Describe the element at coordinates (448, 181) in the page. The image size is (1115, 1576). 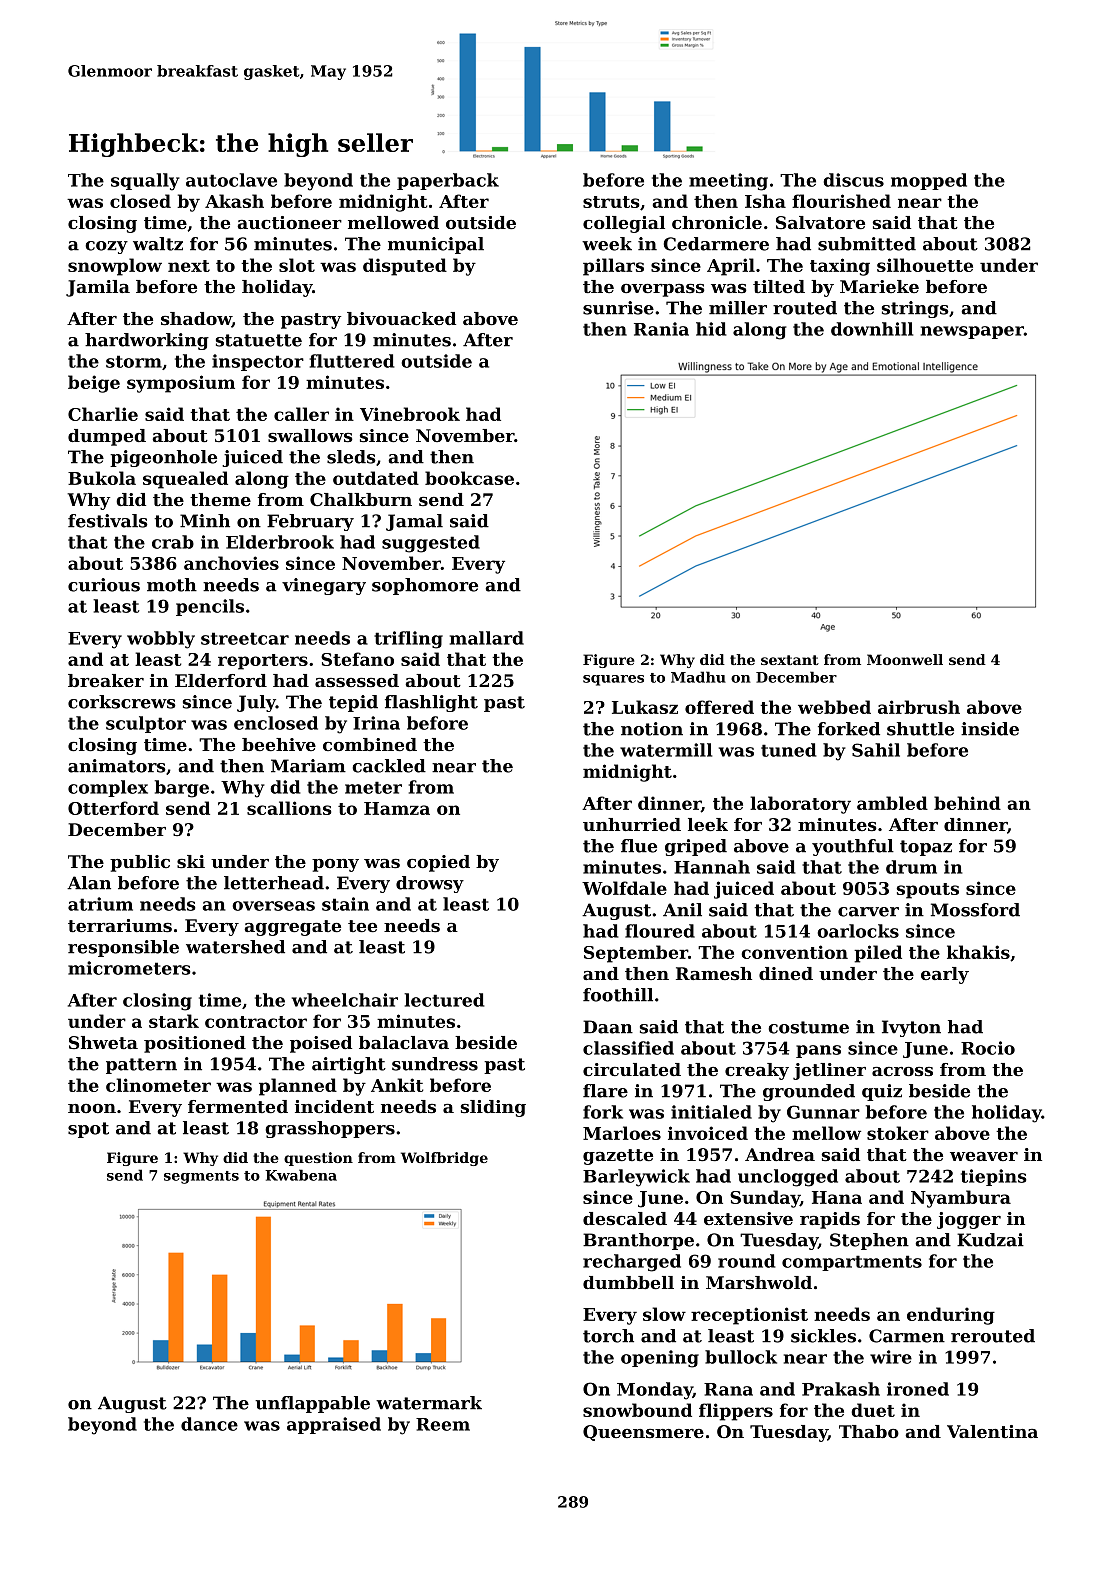
I see `paperback` at that location.
